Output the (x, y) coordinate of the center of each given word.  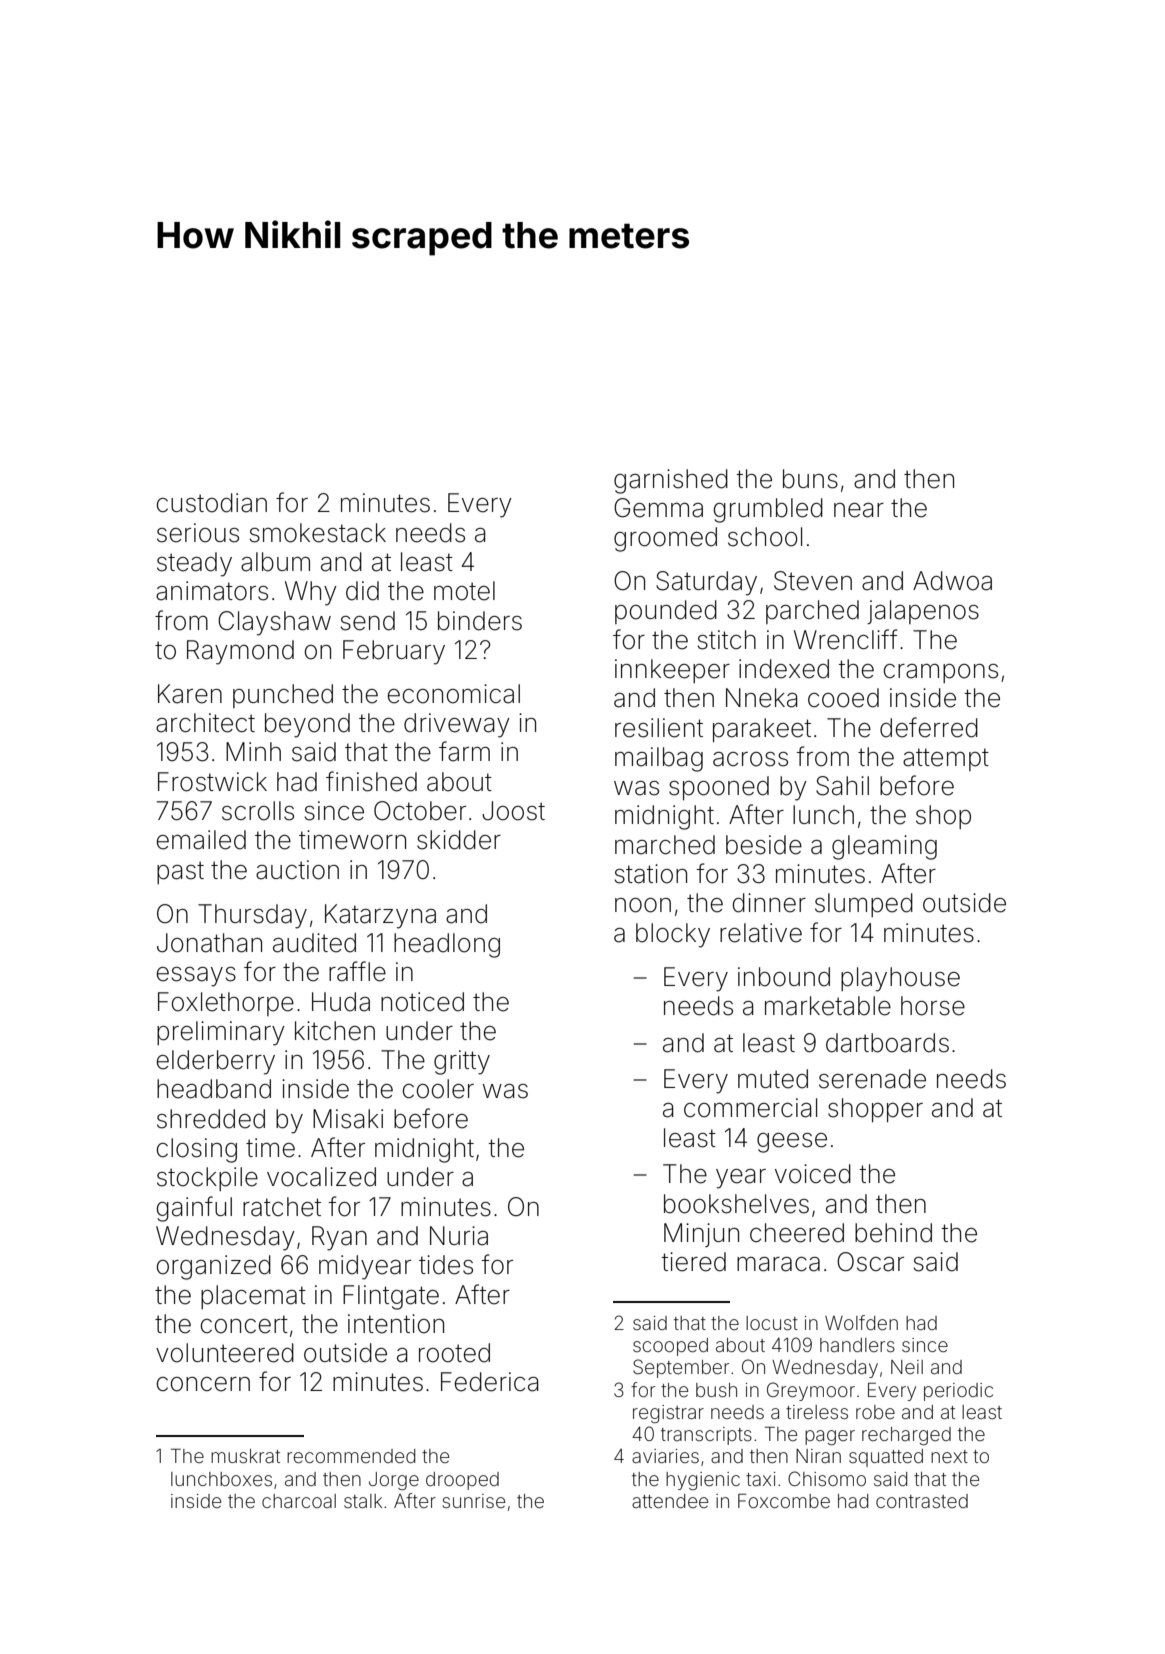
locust (772, 1323)
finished (371, 781)
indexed (784, 669)
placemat (253, 1297)
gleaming (884, 847)
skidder (459, 840)
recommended (351, 1456)
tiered (693, 1262)
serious (198, 533)
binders (480, 621)
